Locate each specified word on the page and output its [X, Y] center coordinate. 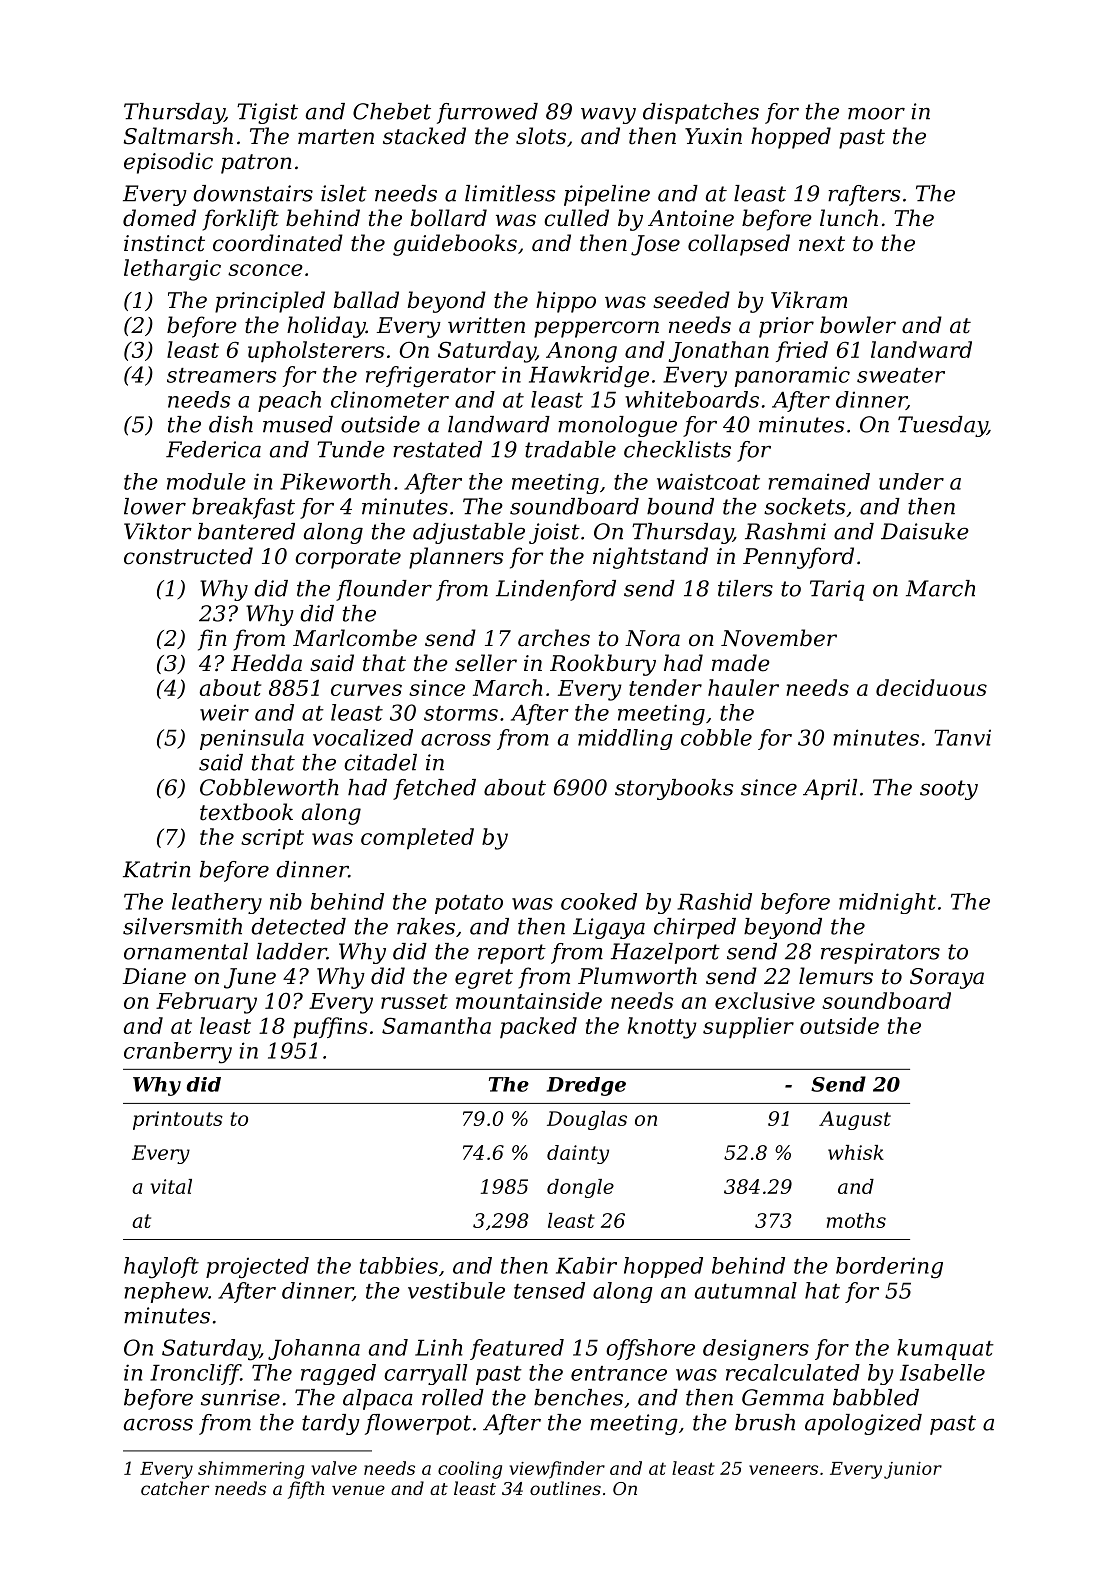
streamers [221, 375]
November [779, 638]
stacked [424, 136]
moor [876, 114]
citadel [380, 762]
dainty [578, 1154]
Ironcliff [195, 1374]
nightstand [650, 558]
